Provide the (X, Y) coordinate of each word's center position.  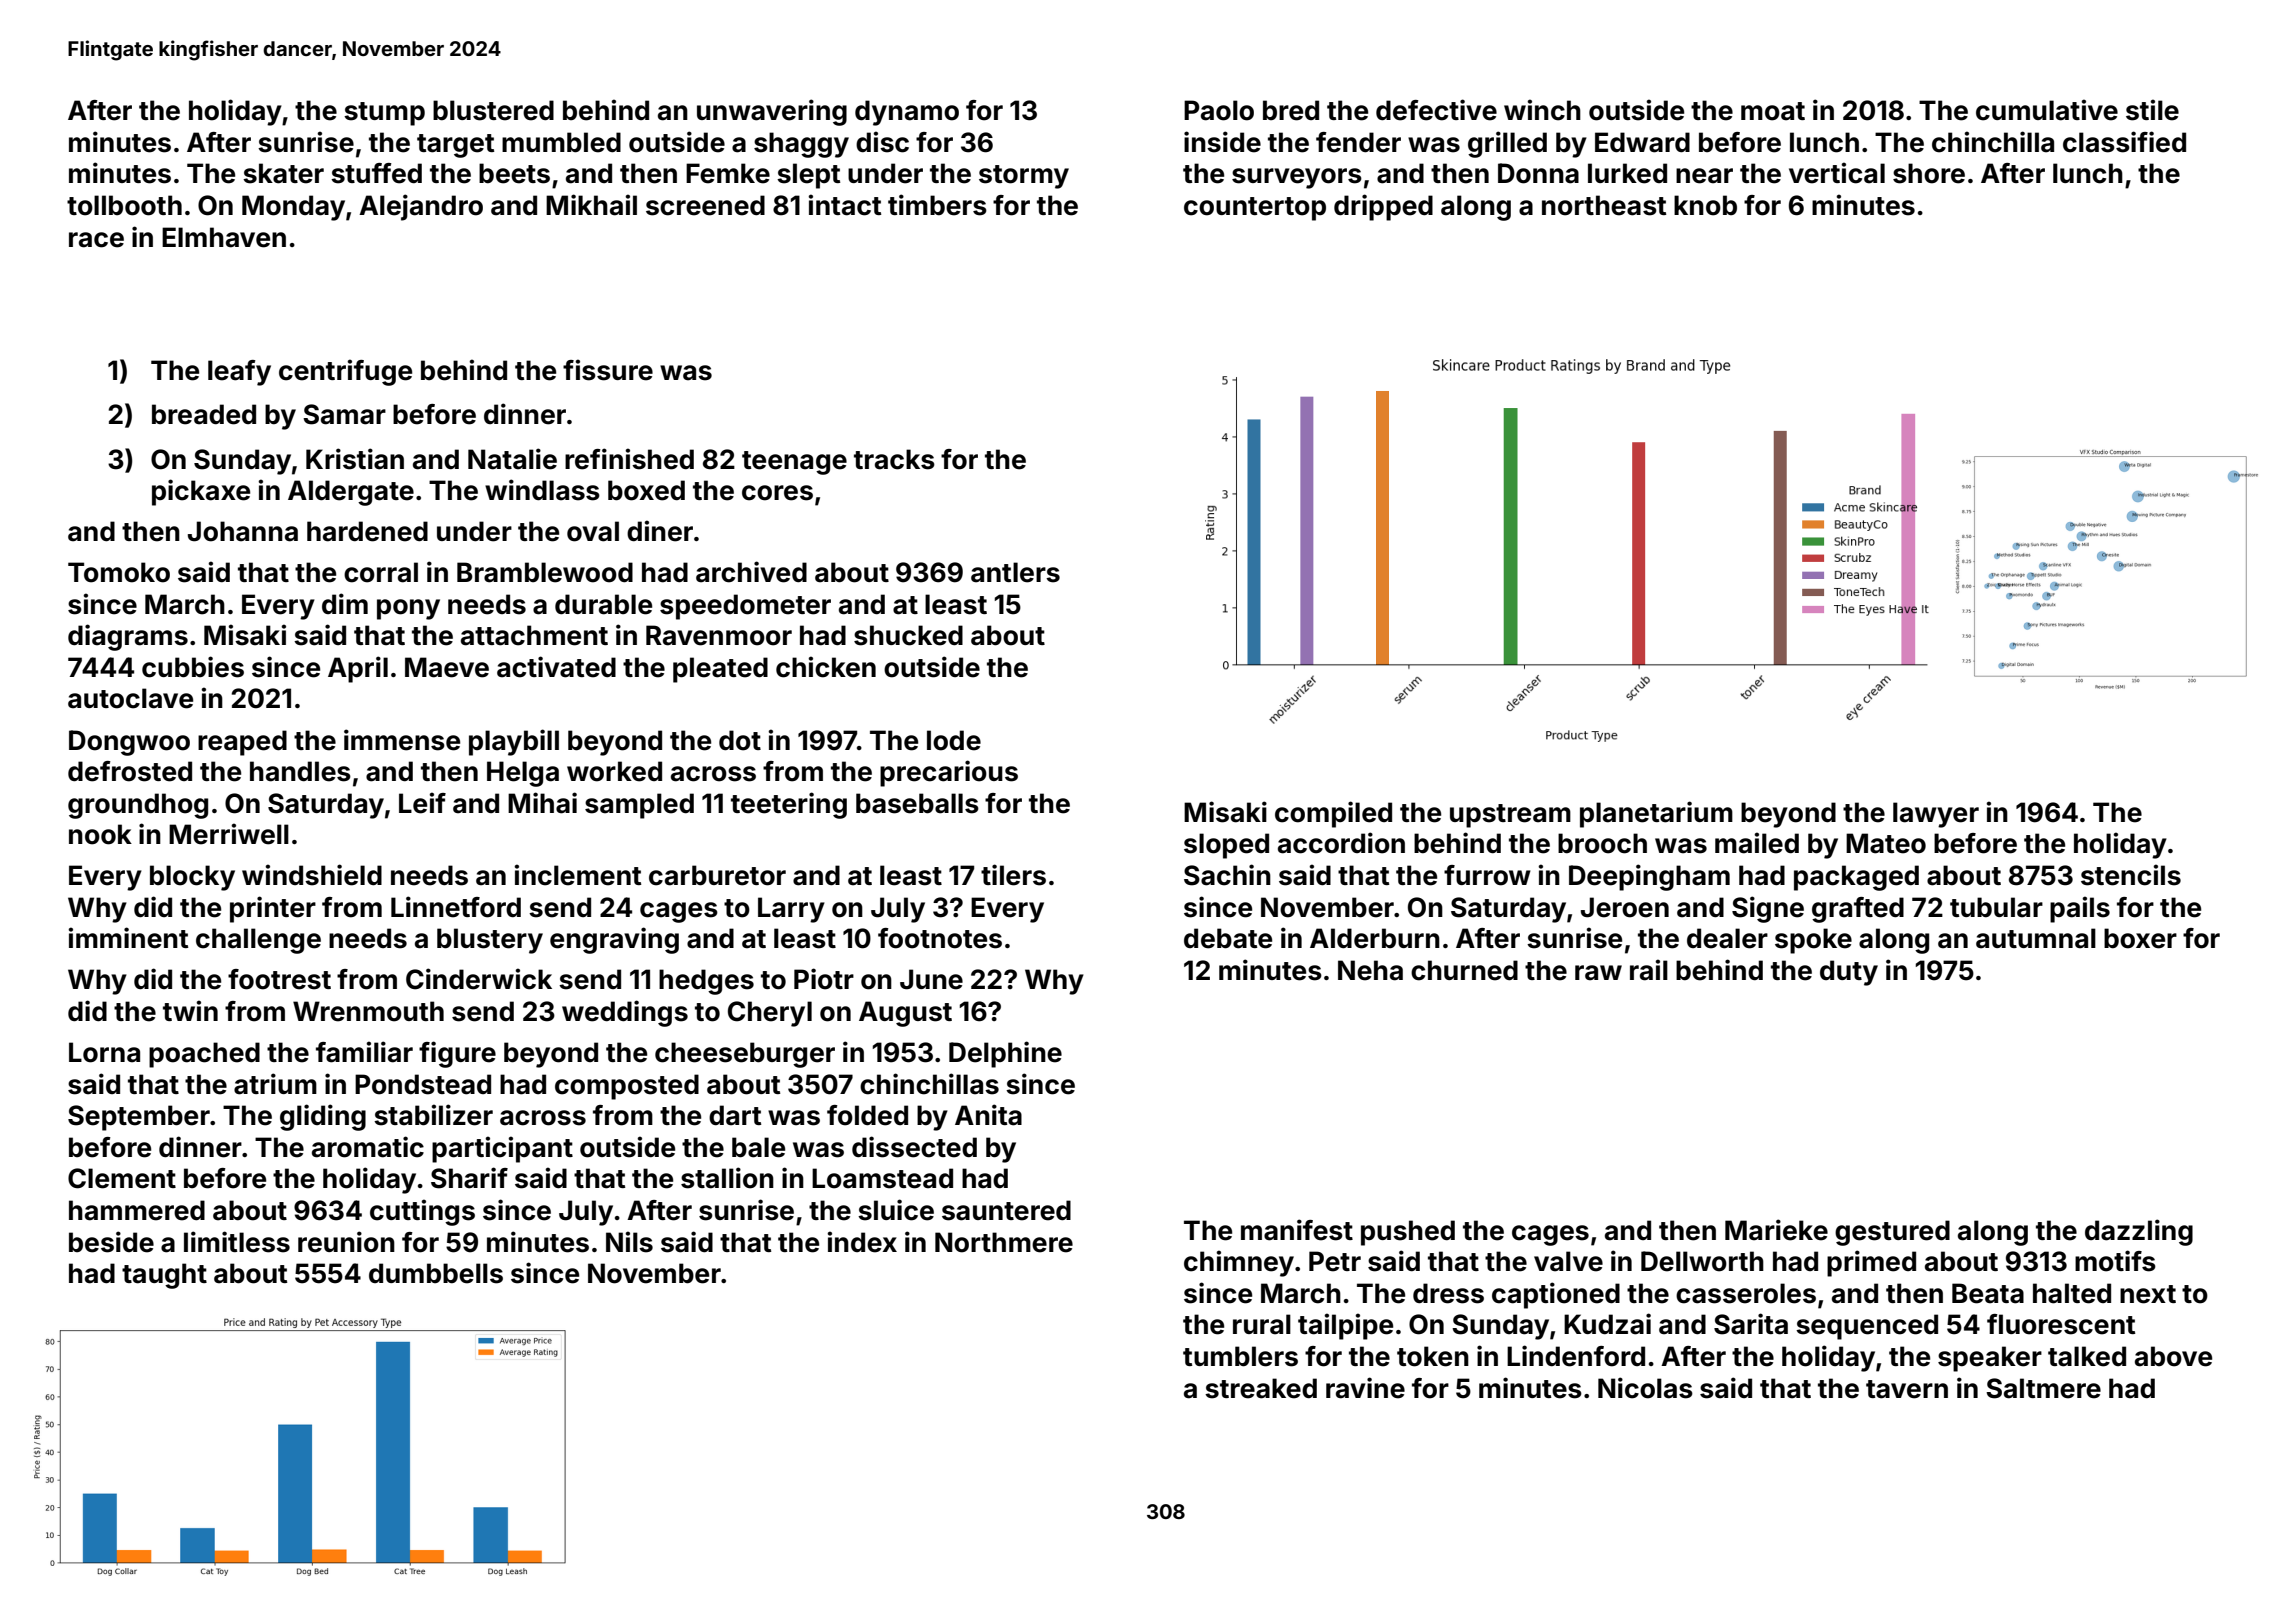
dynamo (907, 113)
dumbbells (436, 1273)
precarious (949, 773)
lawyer (1936, 815)
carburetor (717, 875)
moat (1773, 111)
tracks (894, 459)
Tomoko (119, 572)
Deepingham (1649, 877)
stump (384, 114)
